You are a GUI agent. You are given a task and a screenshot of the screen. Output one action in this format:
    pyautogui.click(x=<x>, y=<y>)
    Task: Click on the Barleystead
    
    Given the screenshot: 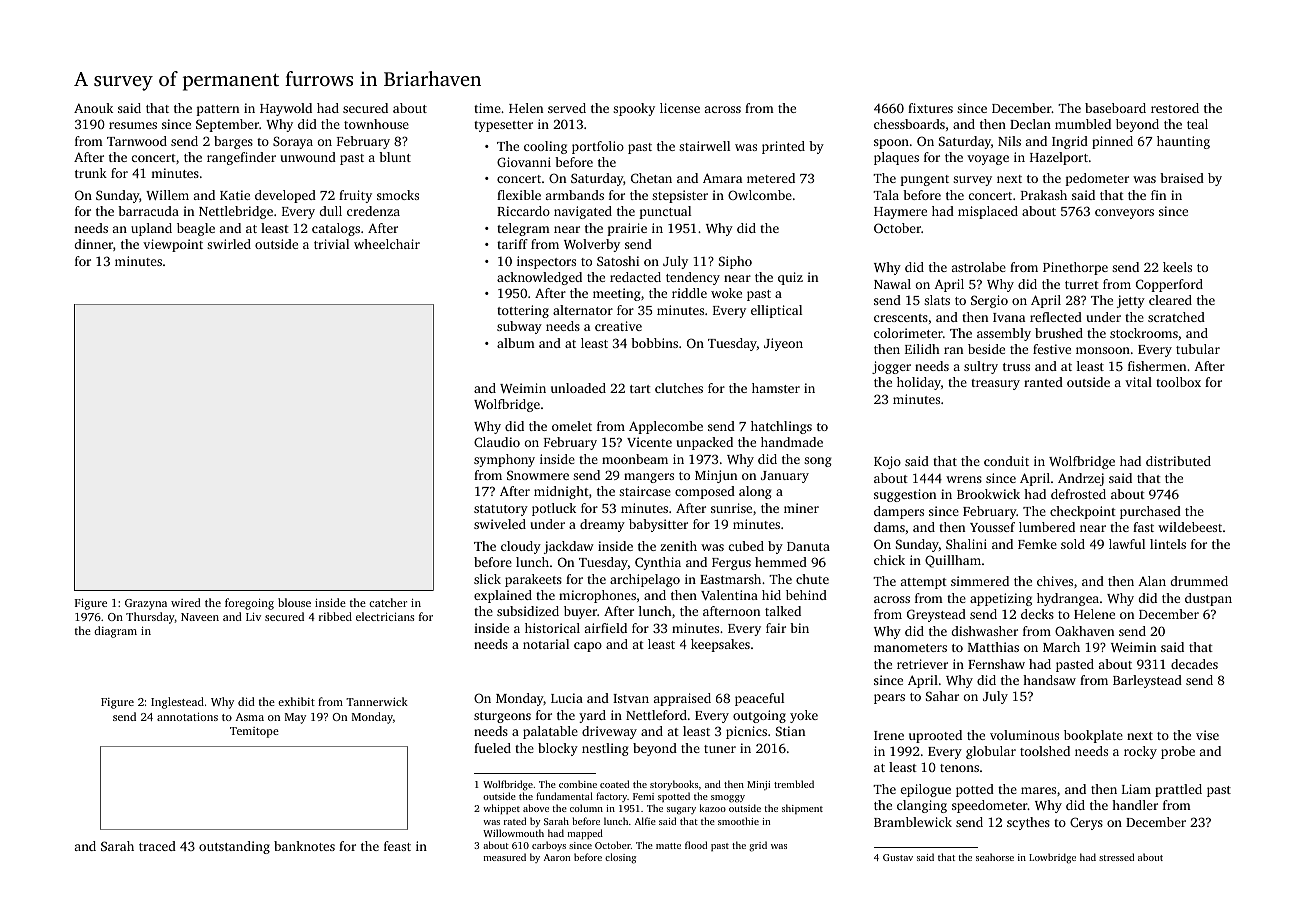 What is the action you would take?
    pyautogui.click(x=1147, y=681)
